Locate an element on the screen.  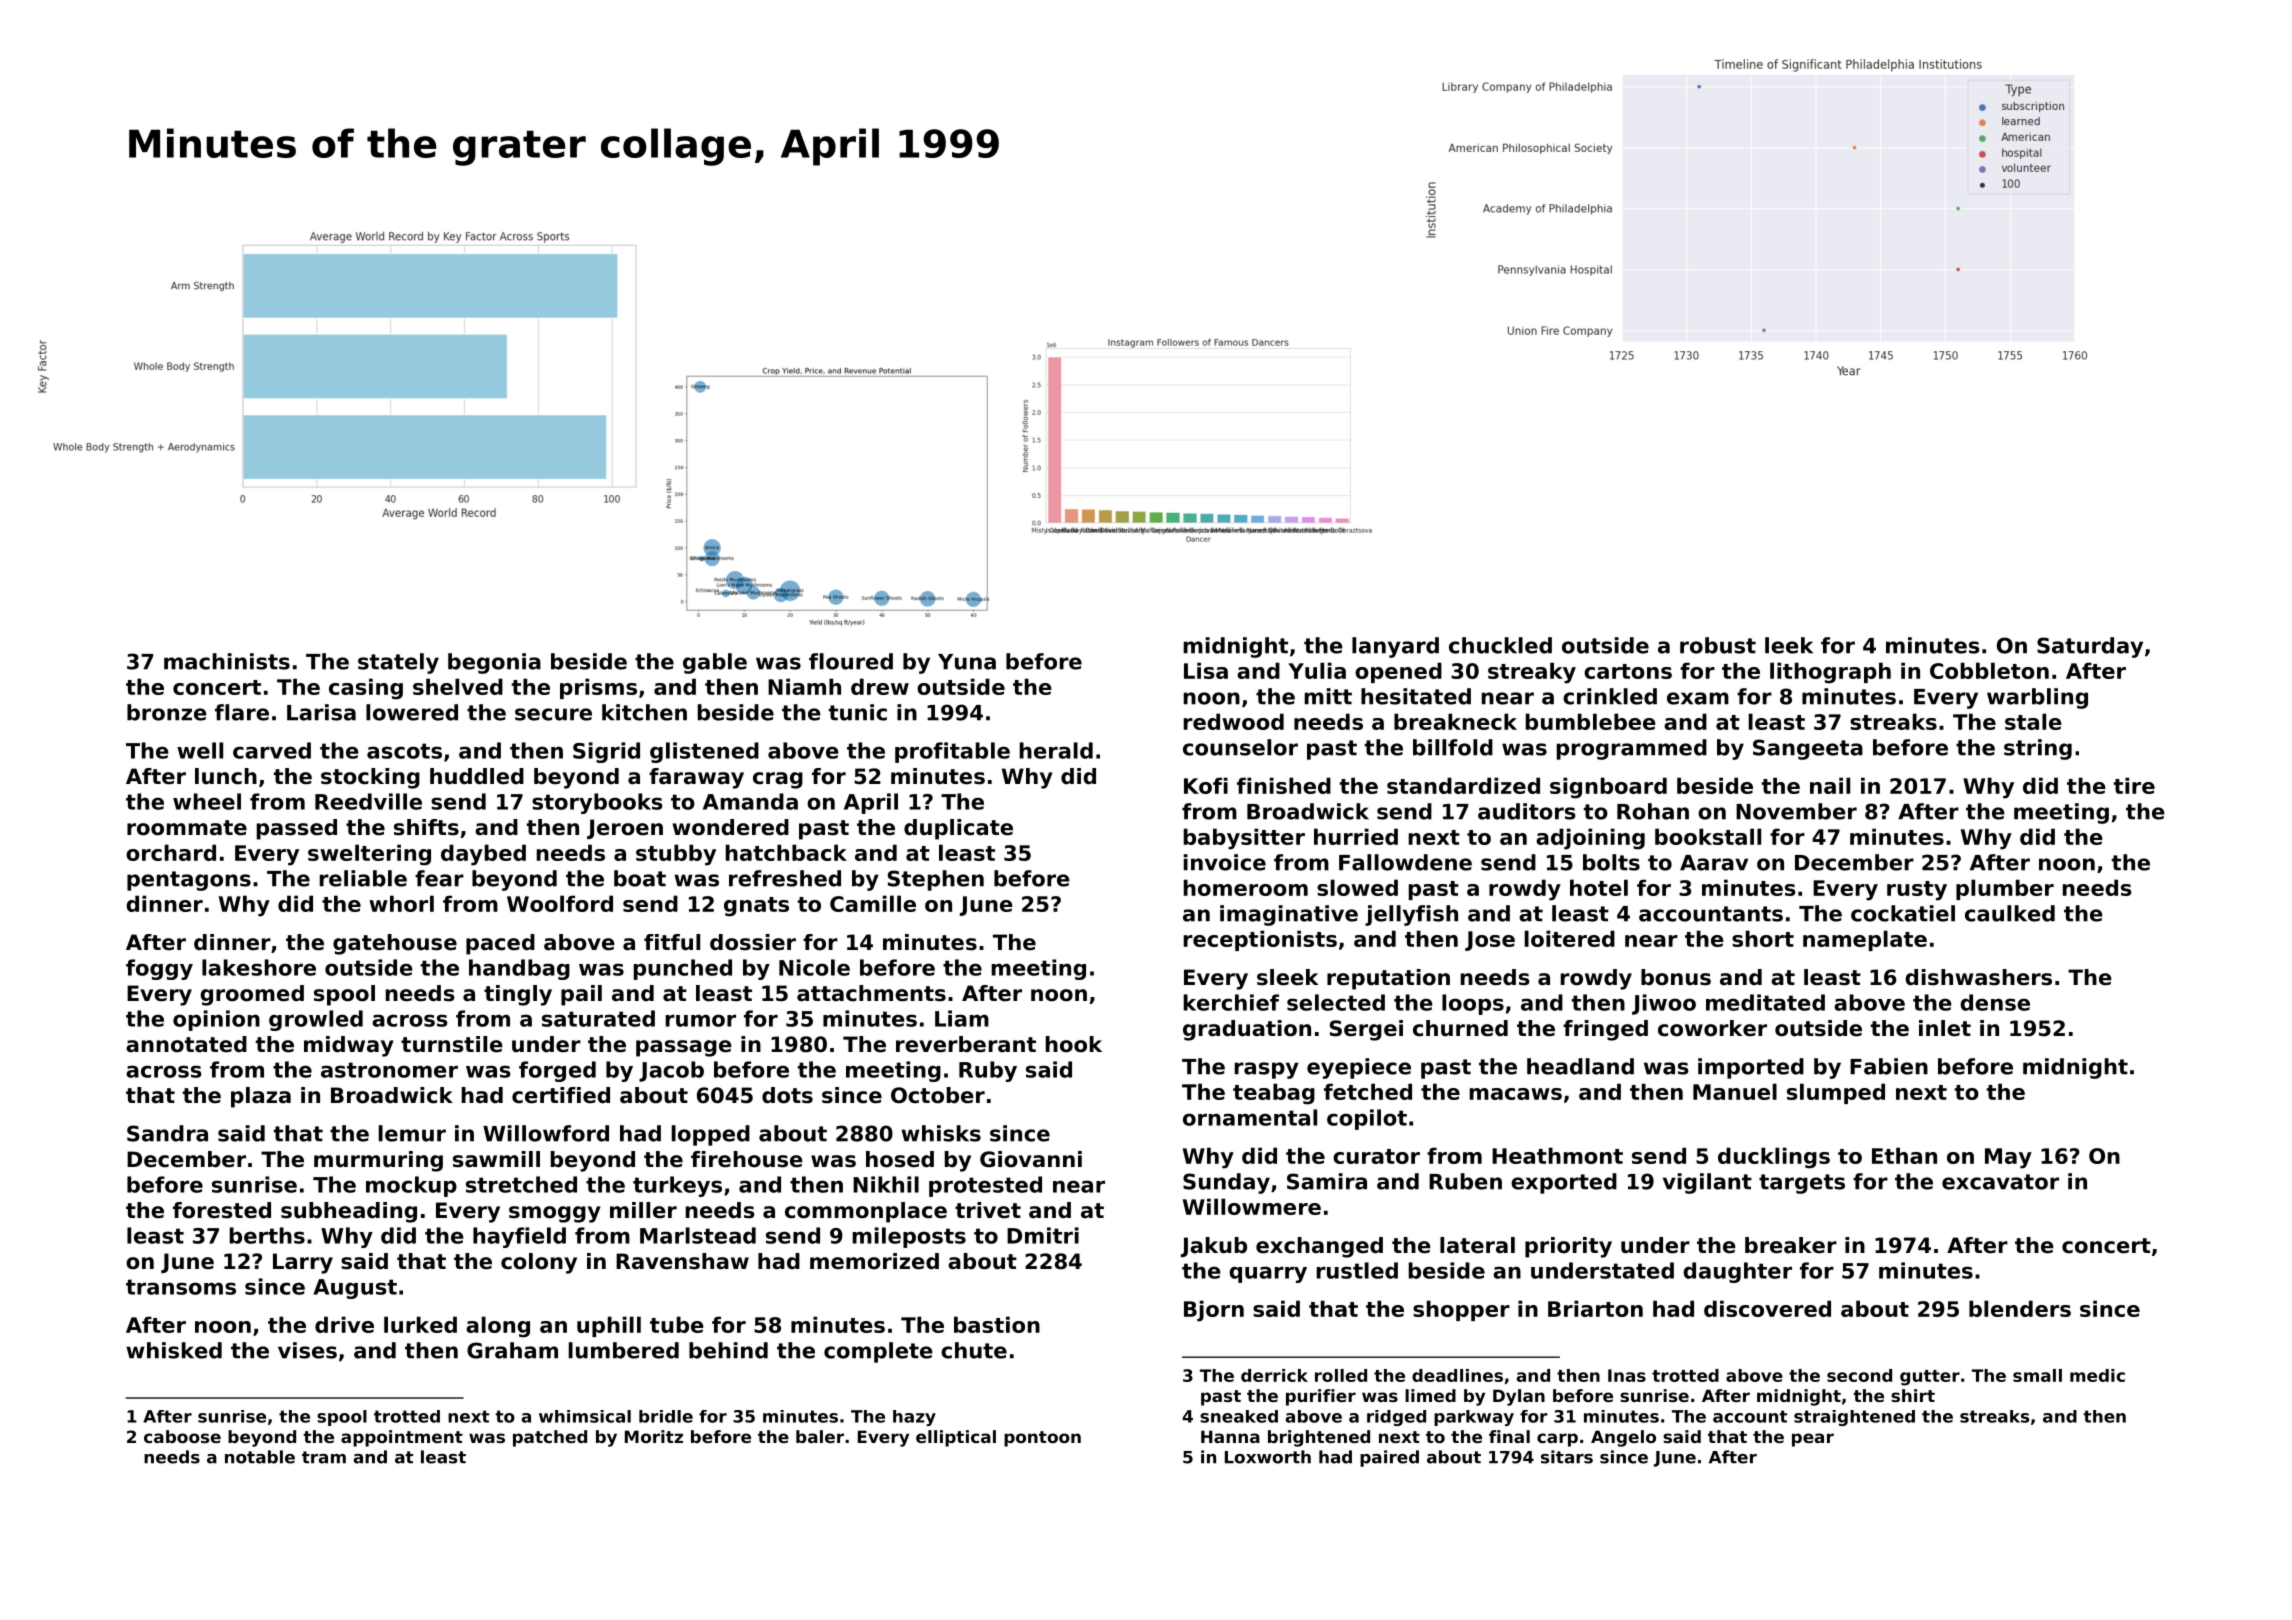
Jakub is located at coordinates (1214, 1247).
